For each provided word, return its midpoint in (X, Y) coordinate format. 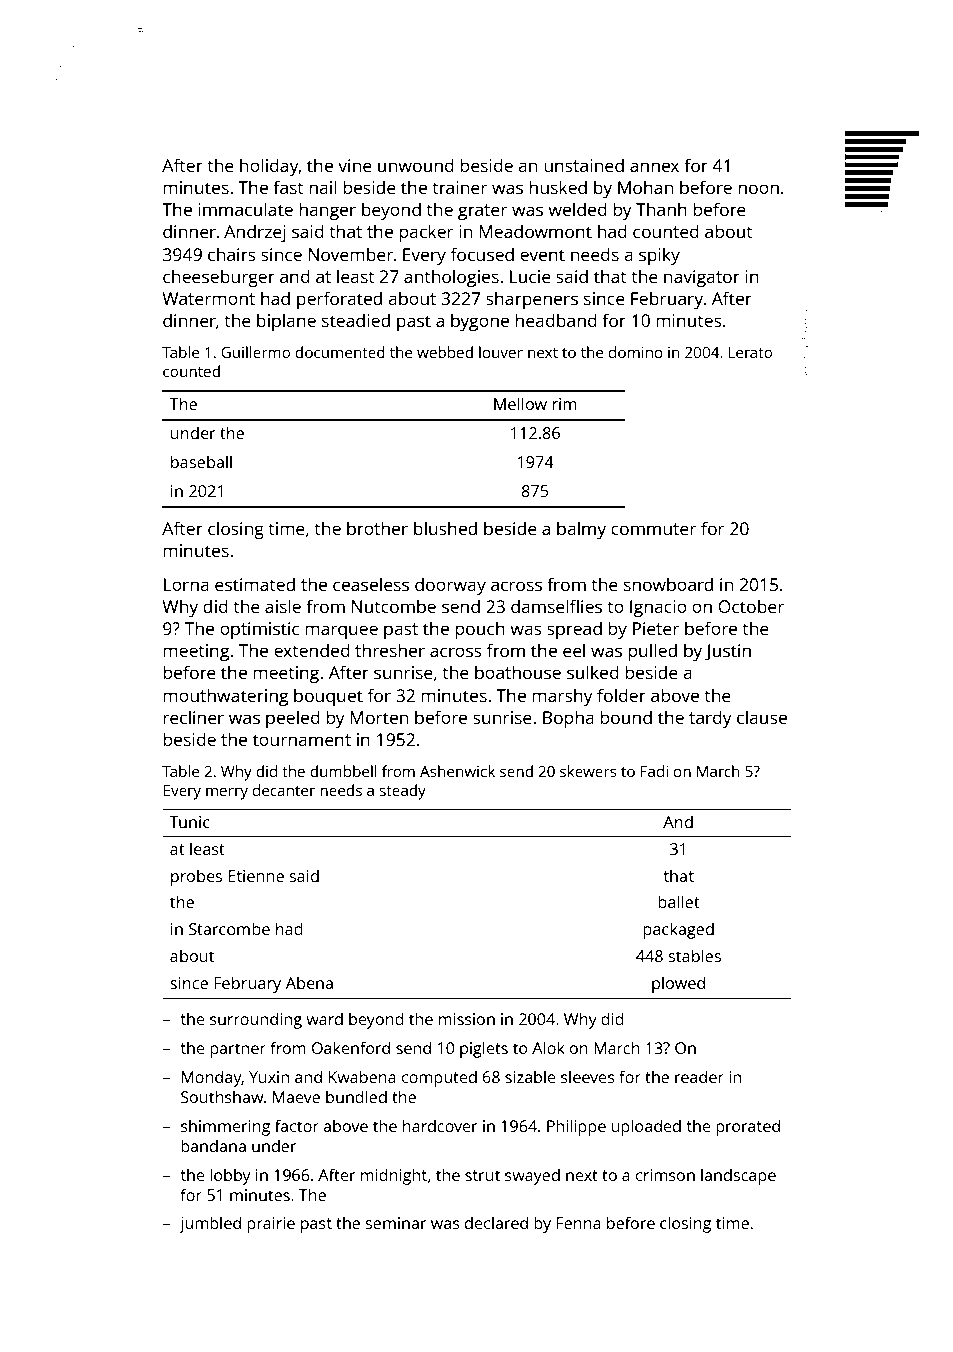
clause (762, 717)
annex (654, 167)
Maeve (296, 1097)
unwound (416, 165)
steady (402, 792)
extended (312, 650)
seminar (396, 1223)
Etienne (256, 876)
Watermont (209, 298)
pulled (652, 652)
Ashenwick (457, 771)
